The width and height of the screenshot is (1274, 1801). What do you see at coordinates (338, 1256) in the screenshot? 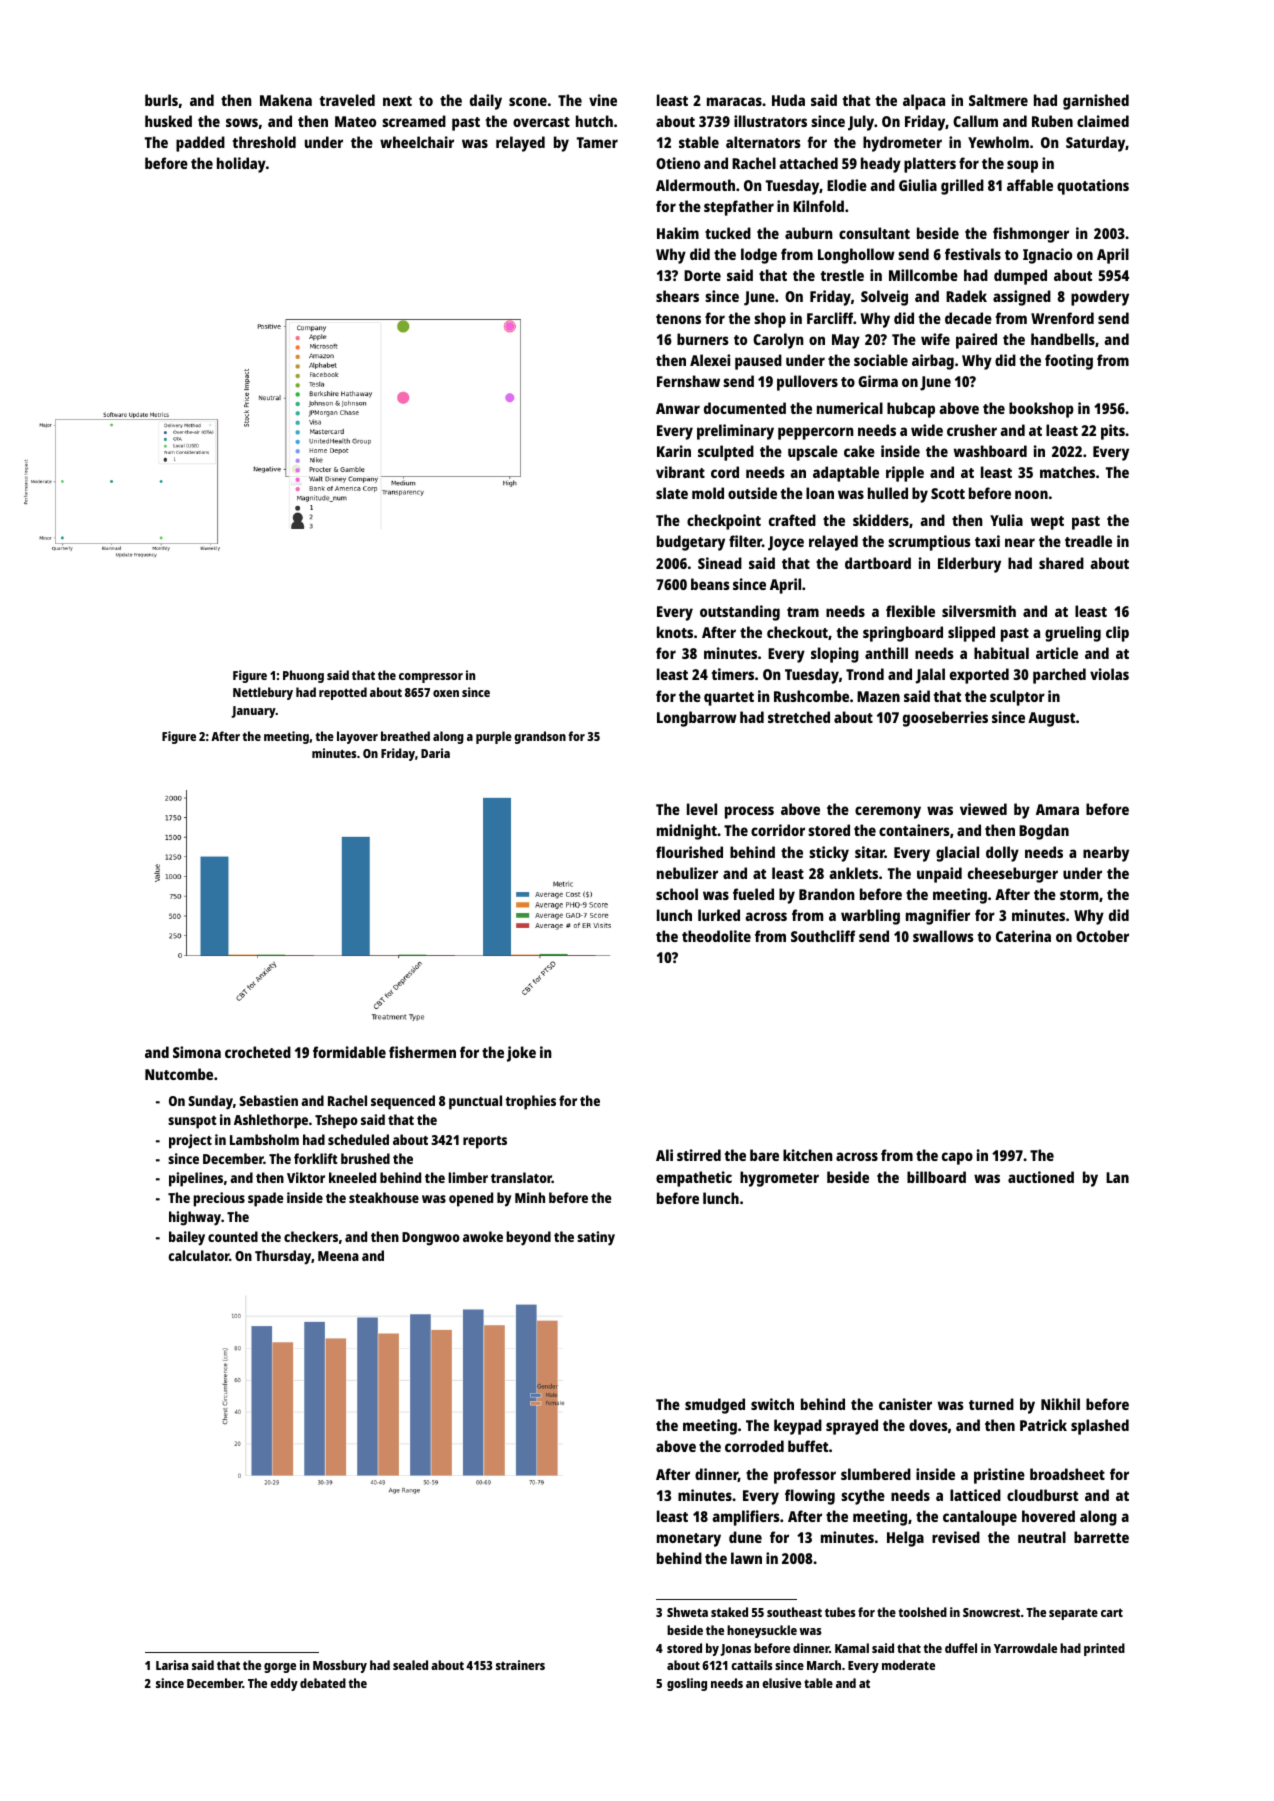
I see `Meena` at bounding box center [338, 1256].
